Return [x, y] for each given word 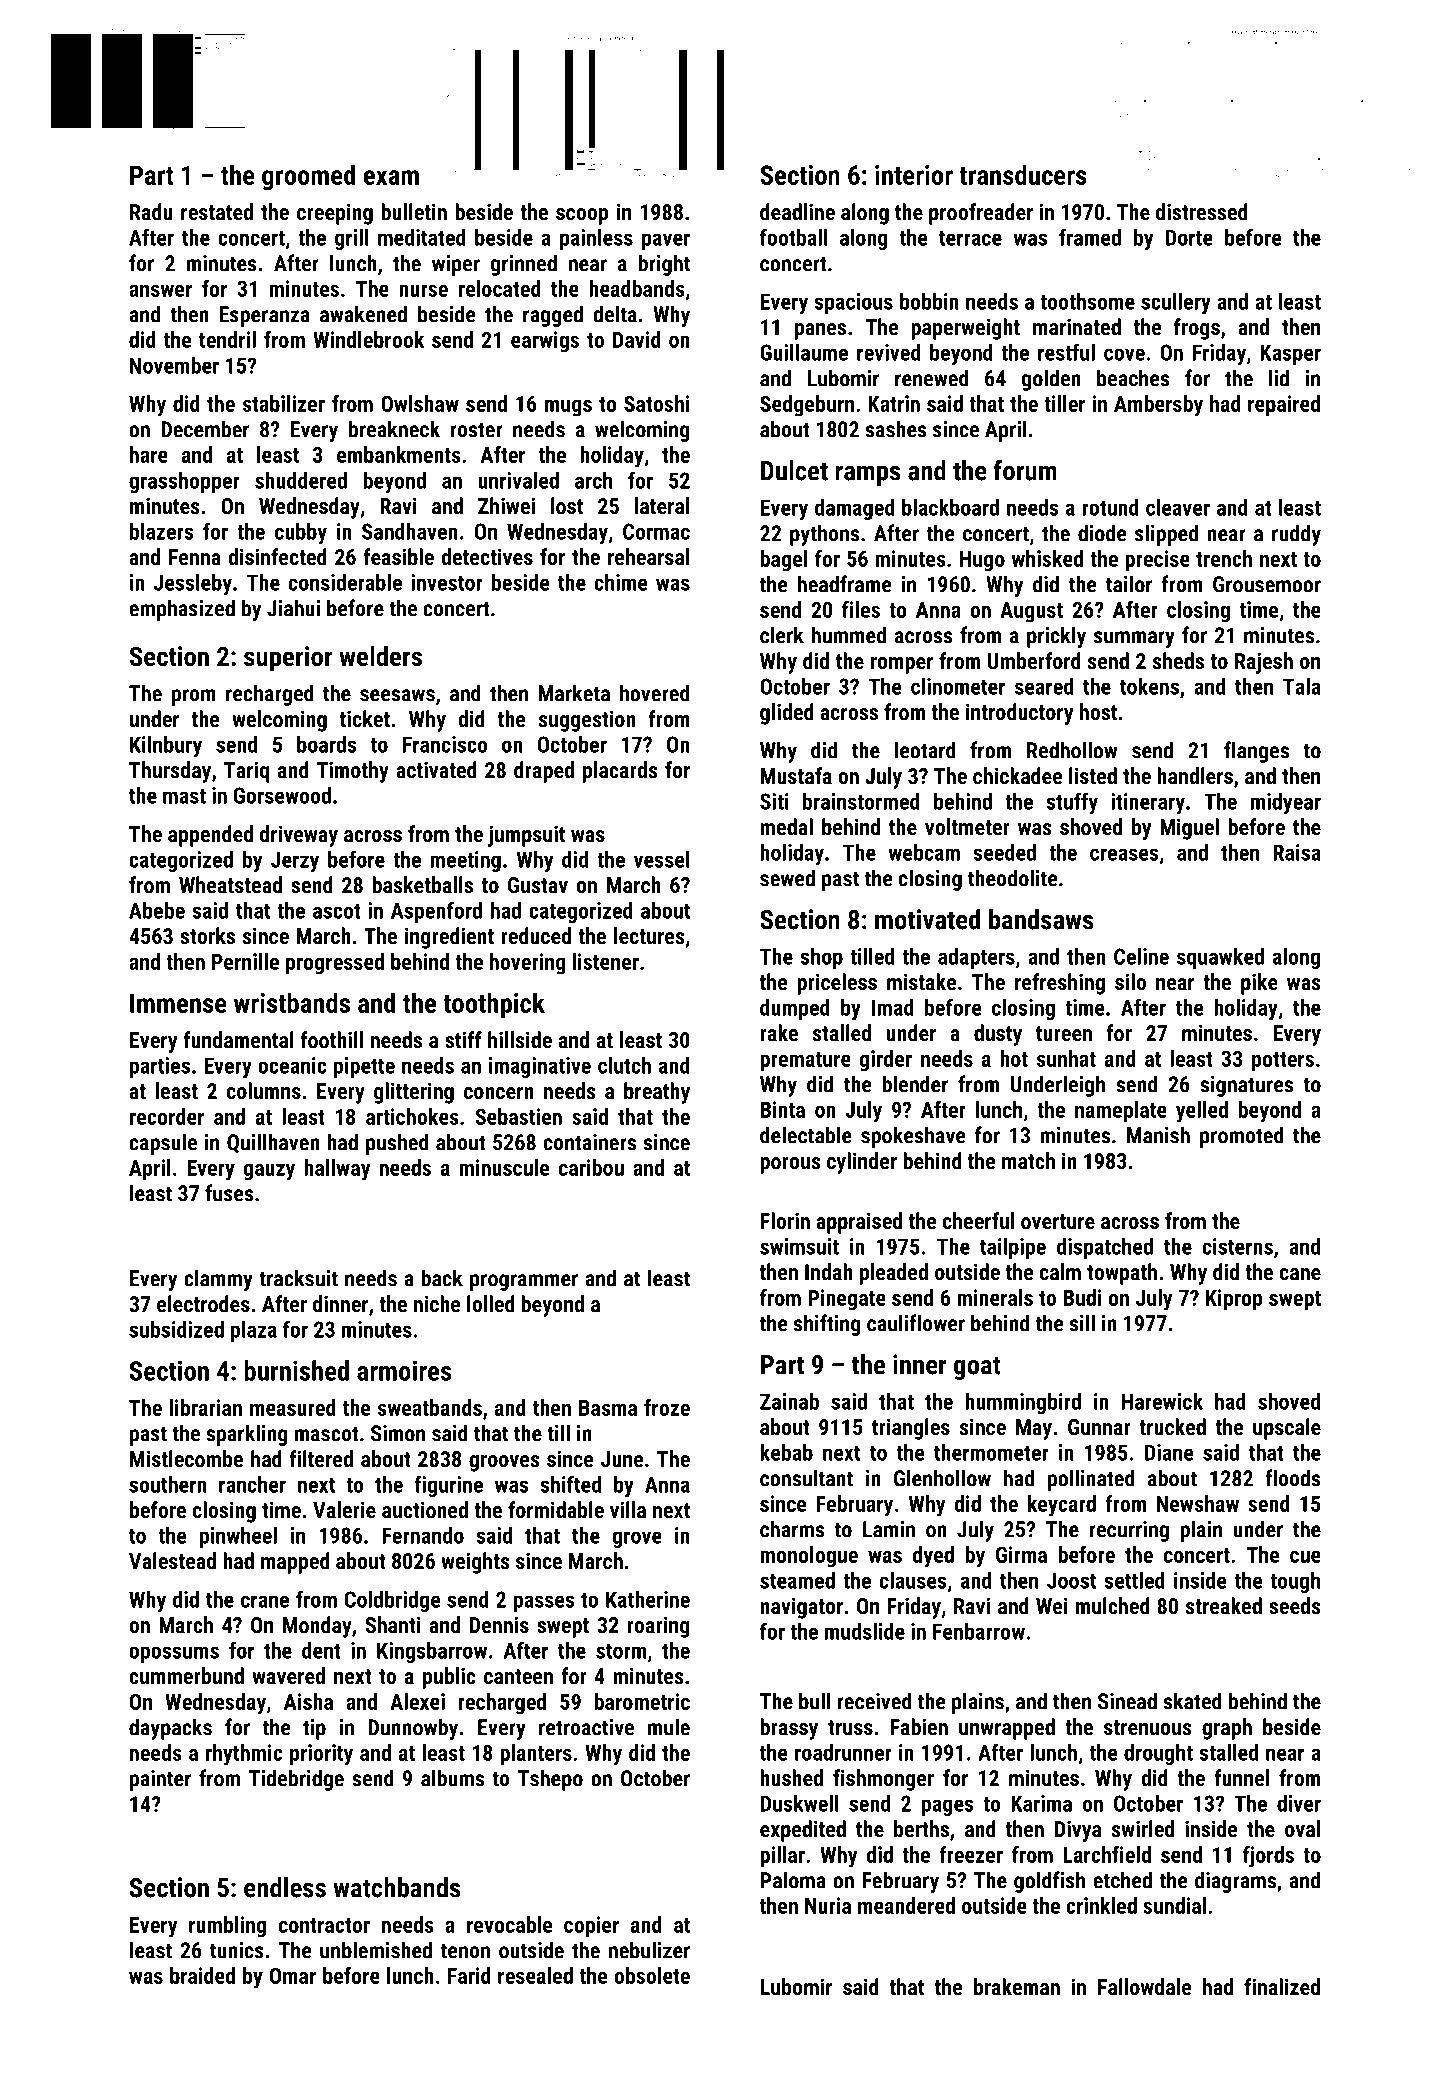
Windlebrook [368, 339]
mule [669, 1727]
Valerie [344, 1509]
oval [1302, 1828]
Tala [1302, 686]
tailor [1129, 584]
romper [902, 665]
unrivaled [518, 480]
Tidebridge [296, 1780]
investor [447, 582]
